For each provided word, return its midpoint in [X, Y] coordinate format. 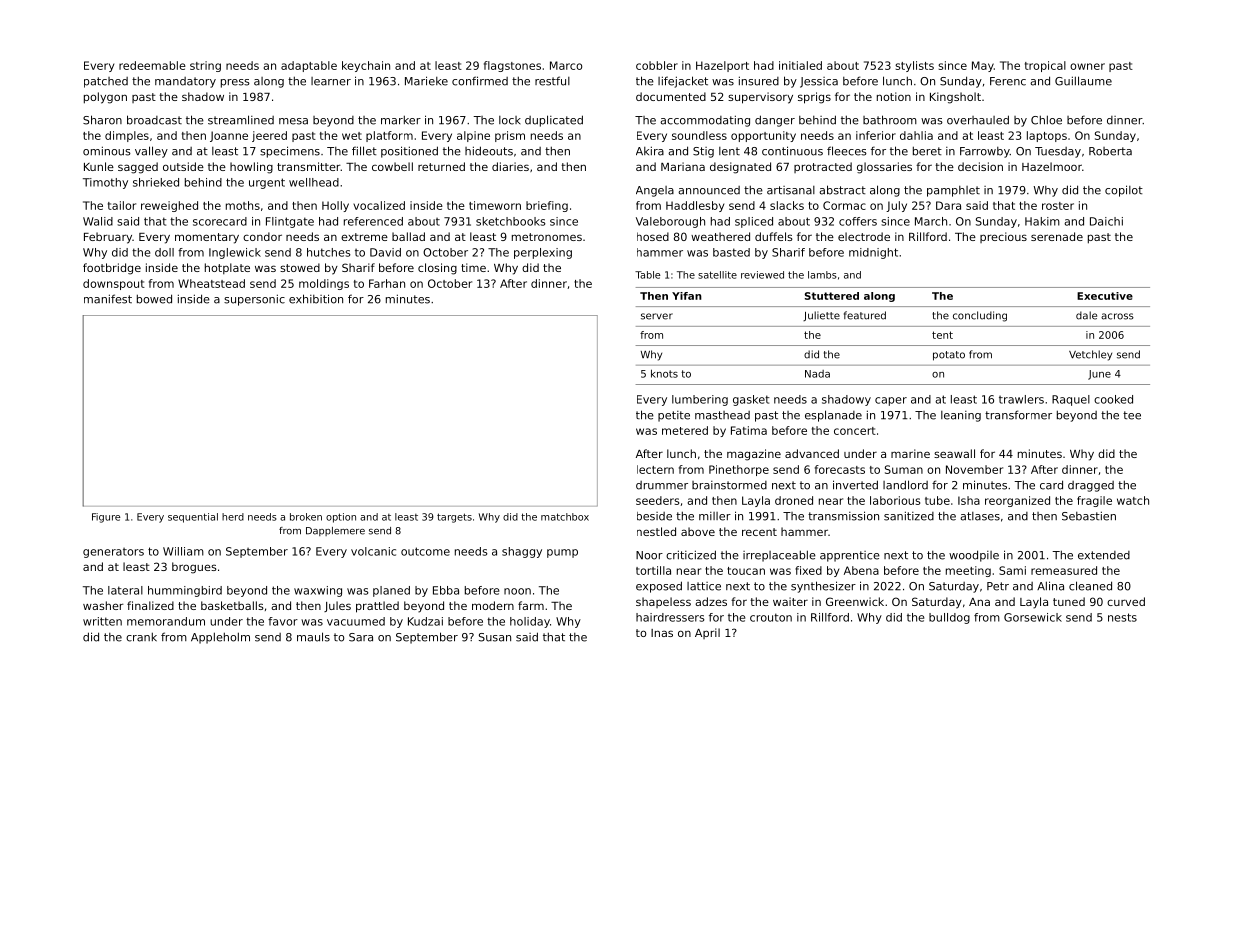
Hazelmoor [1052, 166]
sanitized [909, 516]
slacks [787, 205]
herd [233, 517]
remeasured [1064, 570]
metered [685, 430]
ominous [107, 151]
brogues [194, 568]
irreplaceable [779, 556]
